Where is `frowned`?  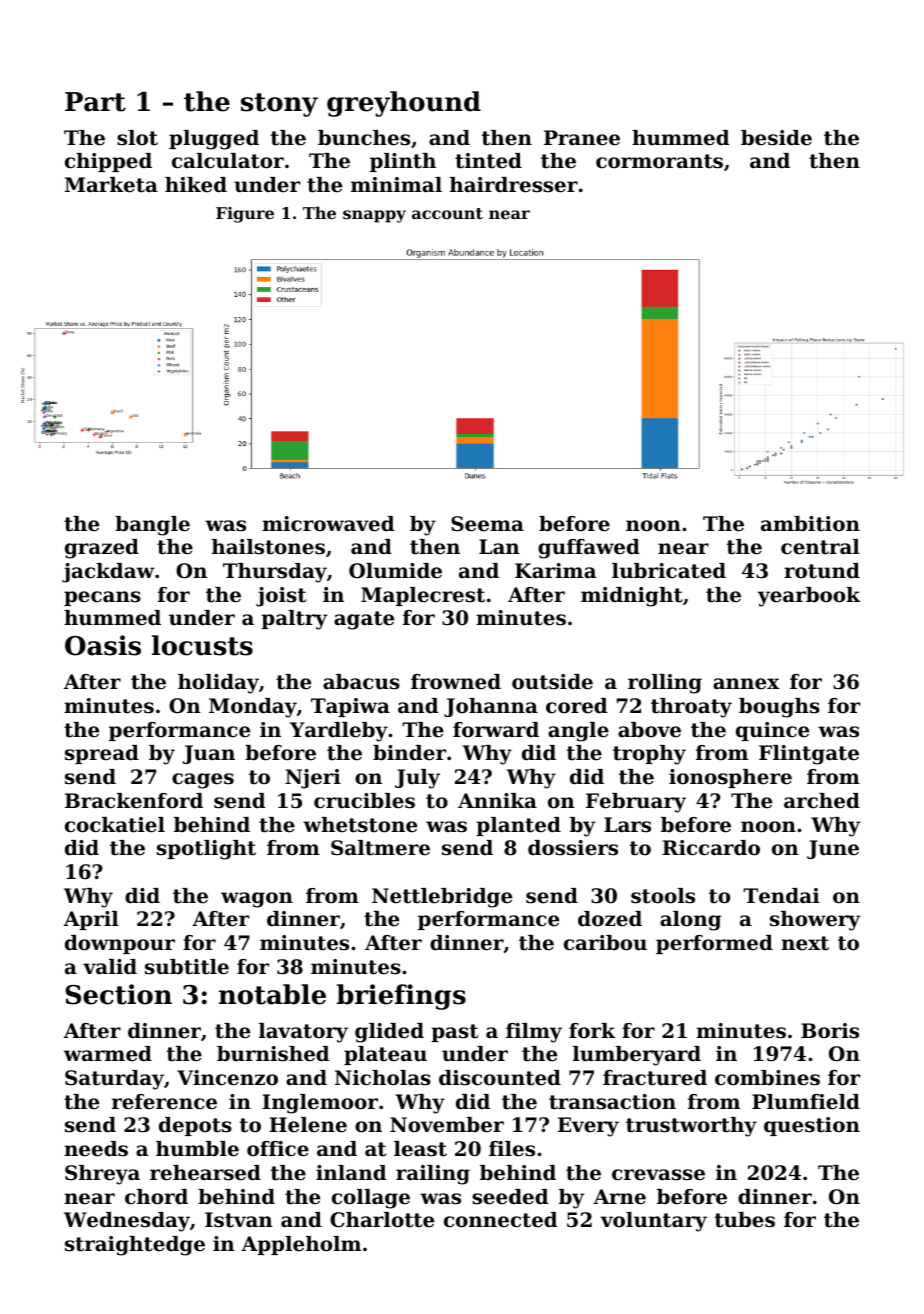
frowned is located at coordinates (456, 682).
